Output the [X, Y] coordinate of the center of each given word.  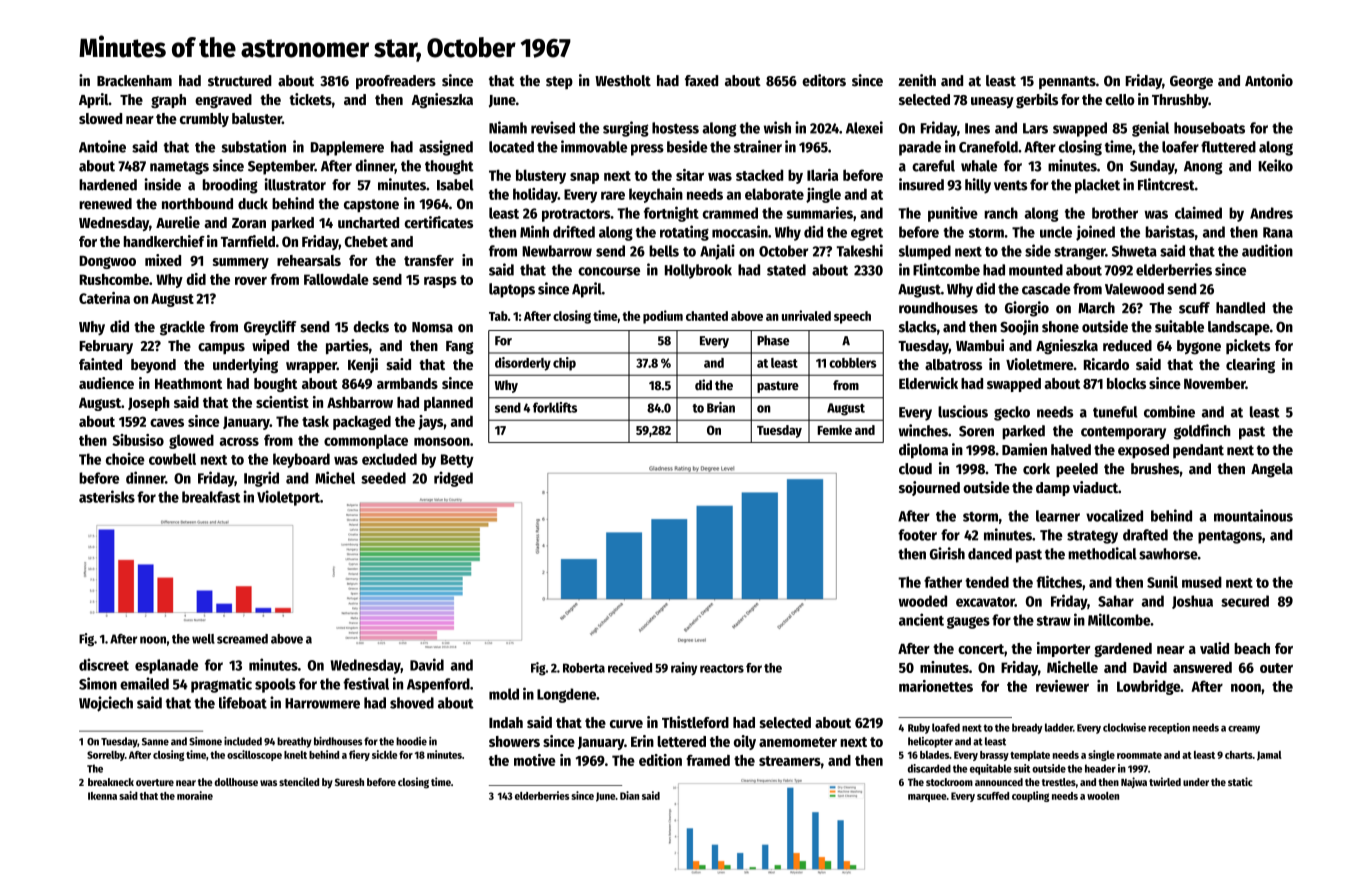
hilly [978, 186]
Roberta [584, 668]
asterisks [107, 496]
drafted [1145, 535]
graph [168, 101]
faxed [701, 81]
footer [917, 535]
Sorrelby [106, 756]
